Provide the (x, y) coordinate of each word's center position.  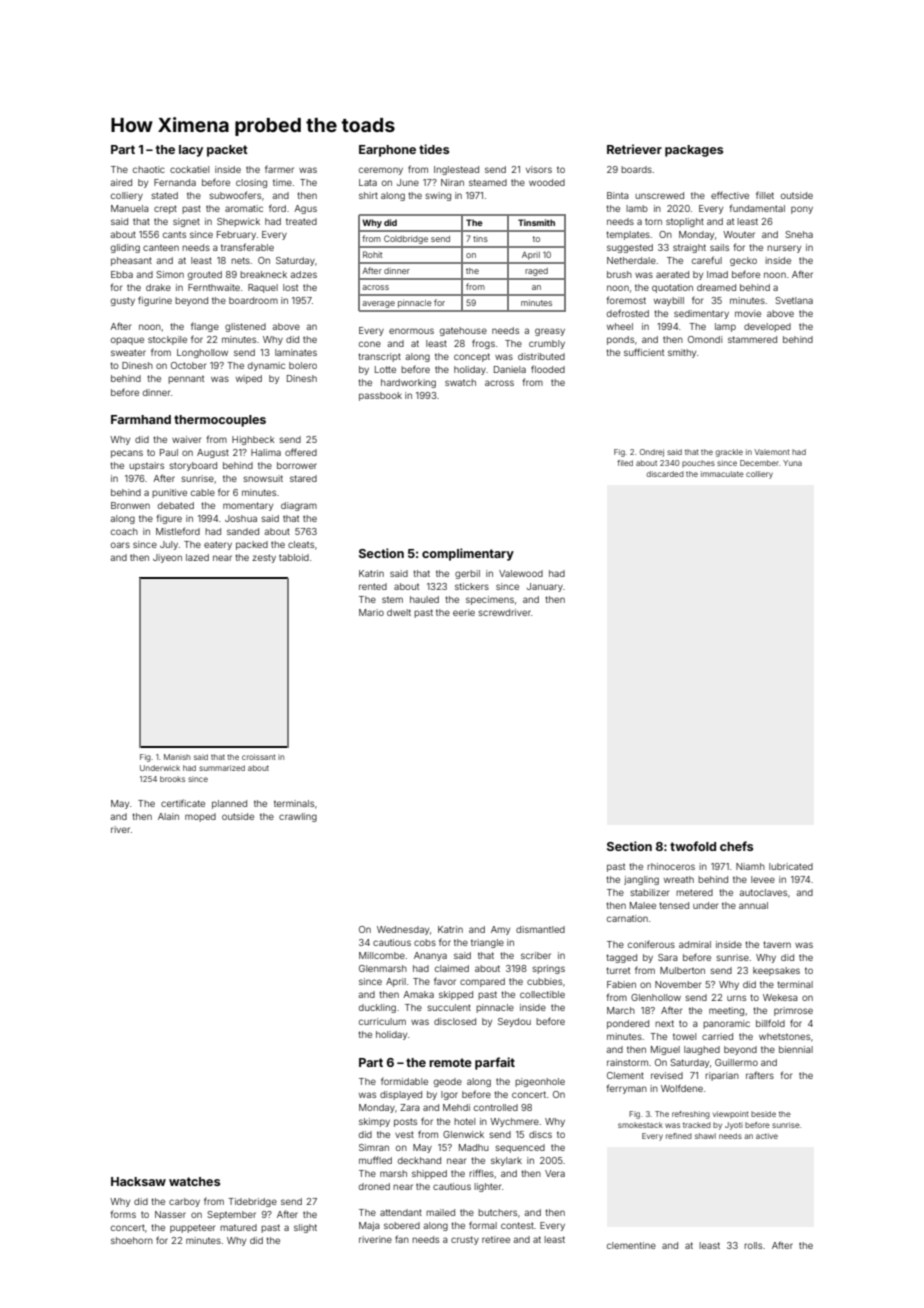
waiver (186, 439)
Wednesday (403, 930)
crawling (298, 817)
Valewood (521, 573)
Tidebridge (252, 1202)
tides (434, 149)
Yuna (792, 463)
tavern (777, 944)
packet (227, 151)
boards (636, 169)
